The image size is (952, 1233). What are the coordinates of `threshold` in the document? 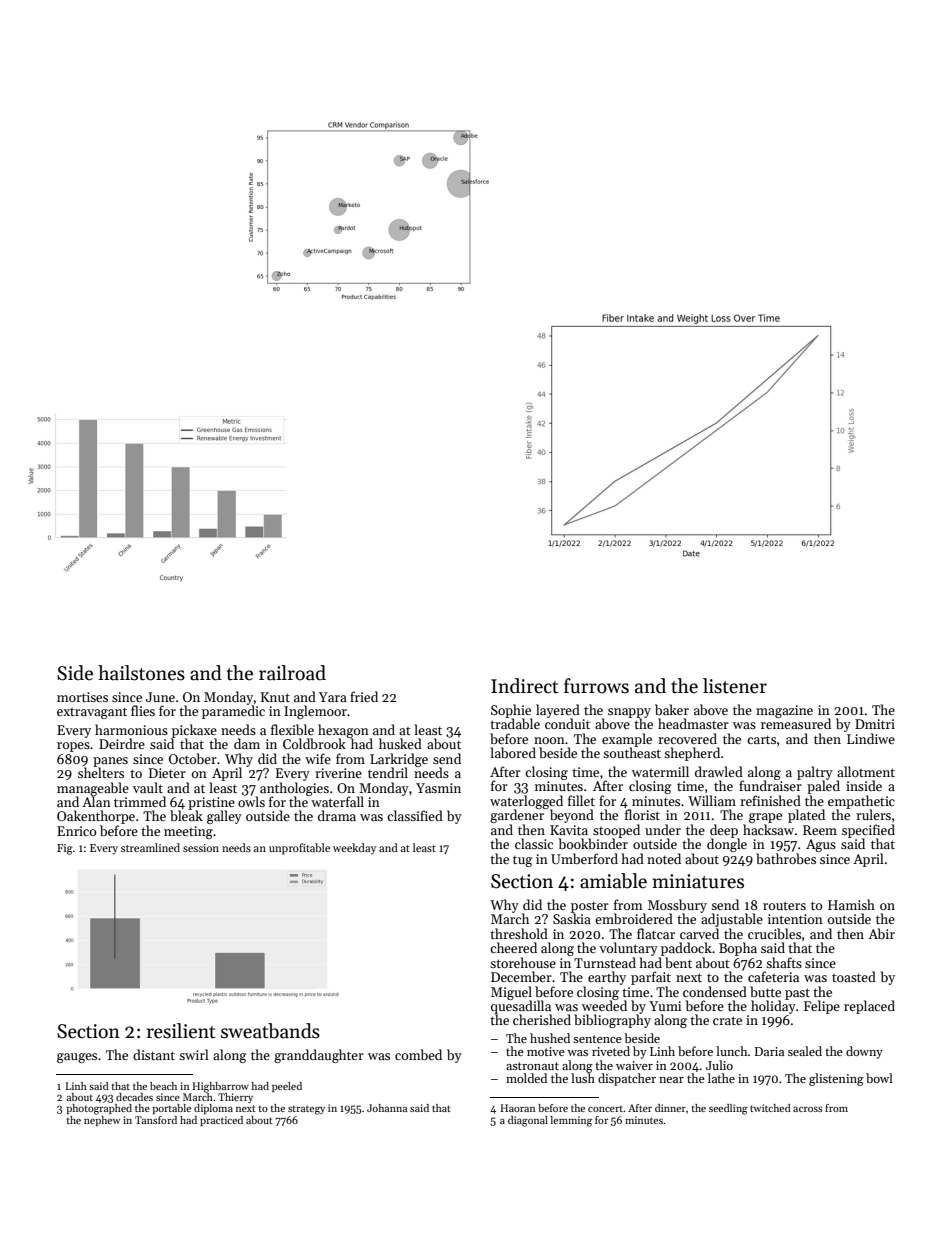 It's located at (519, 933).
